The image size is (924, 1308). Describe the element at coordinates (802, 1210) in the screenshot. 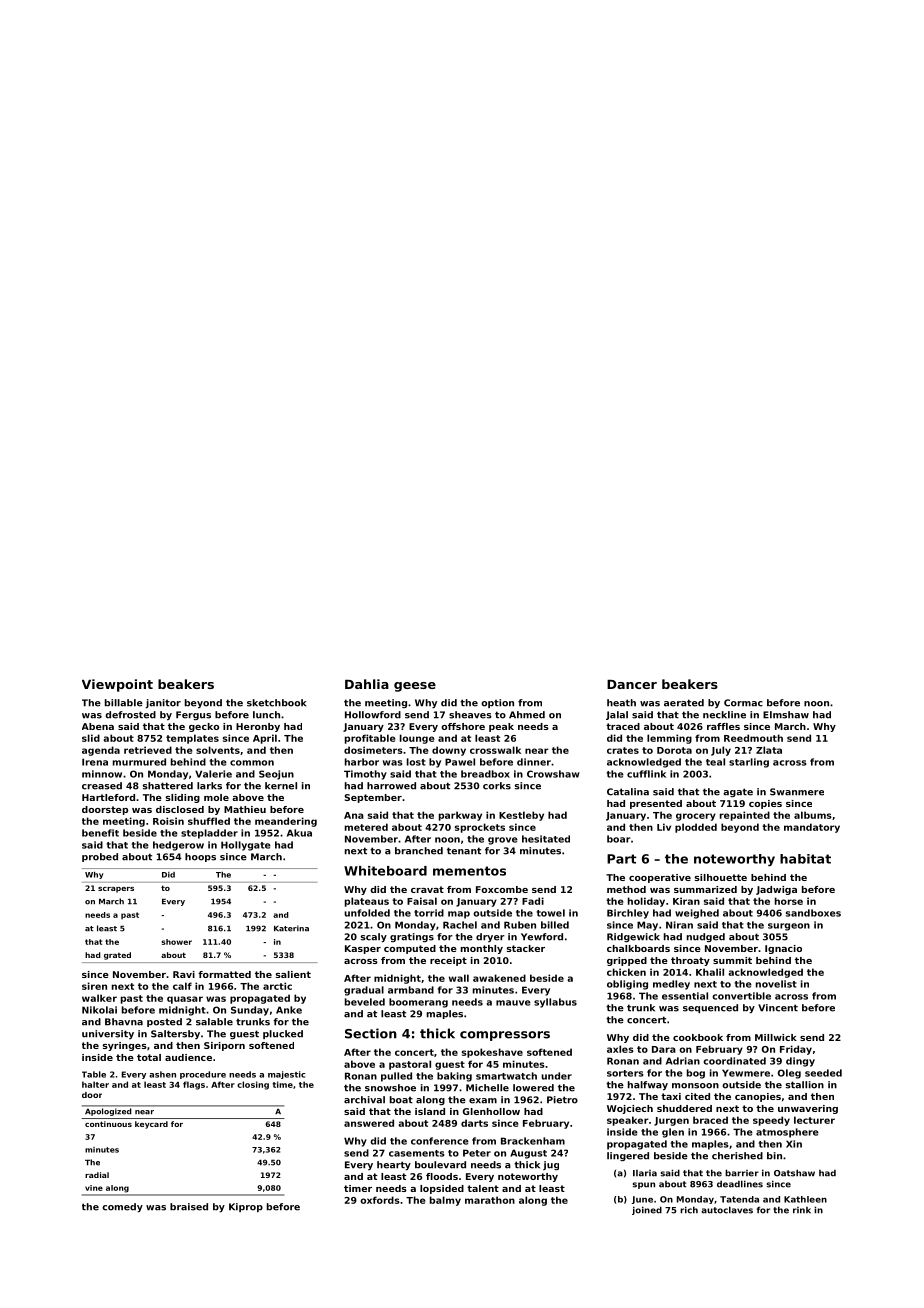

I see `rink` at that location.
